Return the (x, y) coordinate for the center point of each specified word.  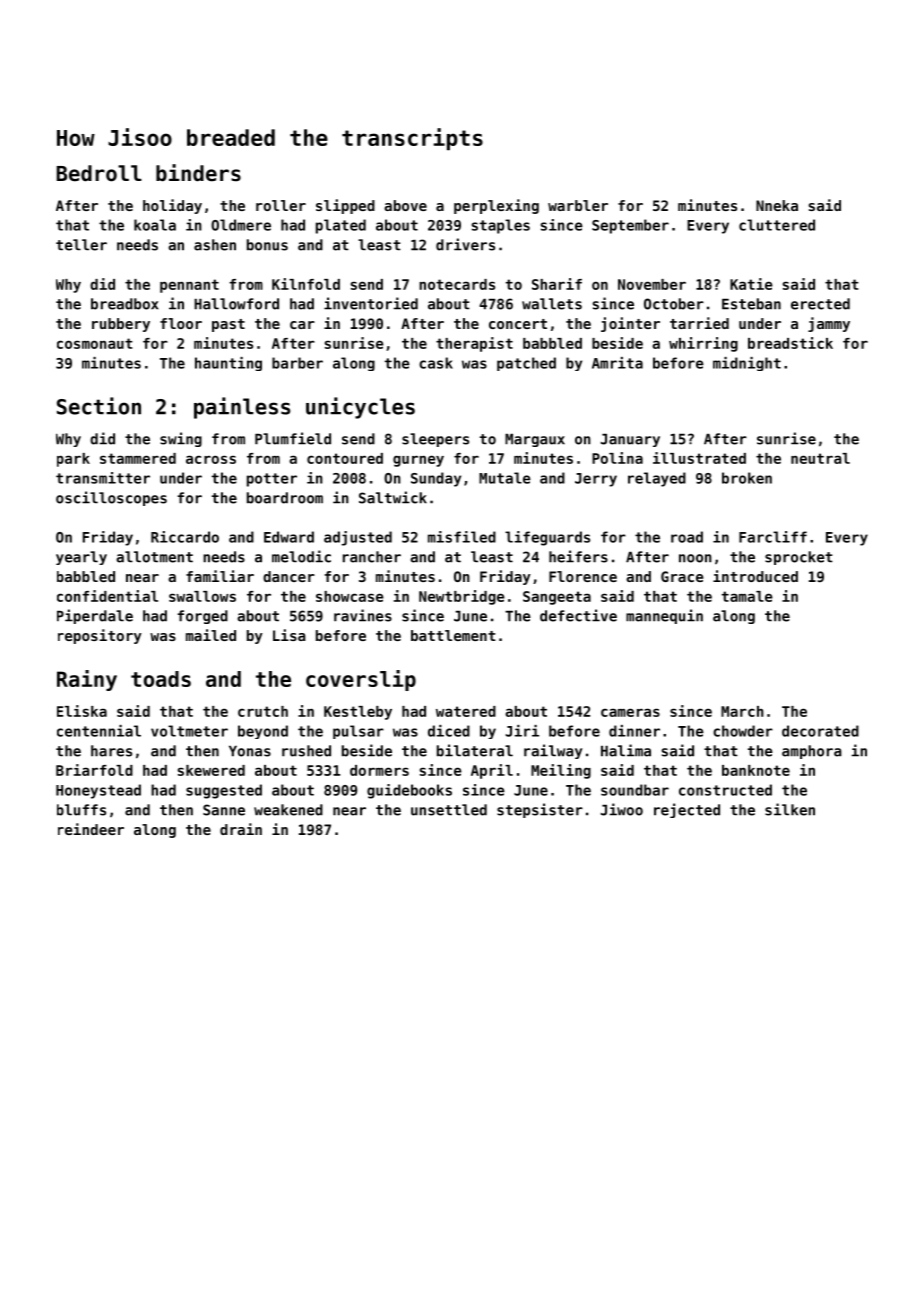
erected (820, 304)
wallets (552, 304)
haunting (228, 364)
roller (281, 205)
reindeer (91, 829)
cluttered (777, 225)
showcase (350, 596)
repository (100, 636)
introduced (755, 576)
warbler (578, 205)
